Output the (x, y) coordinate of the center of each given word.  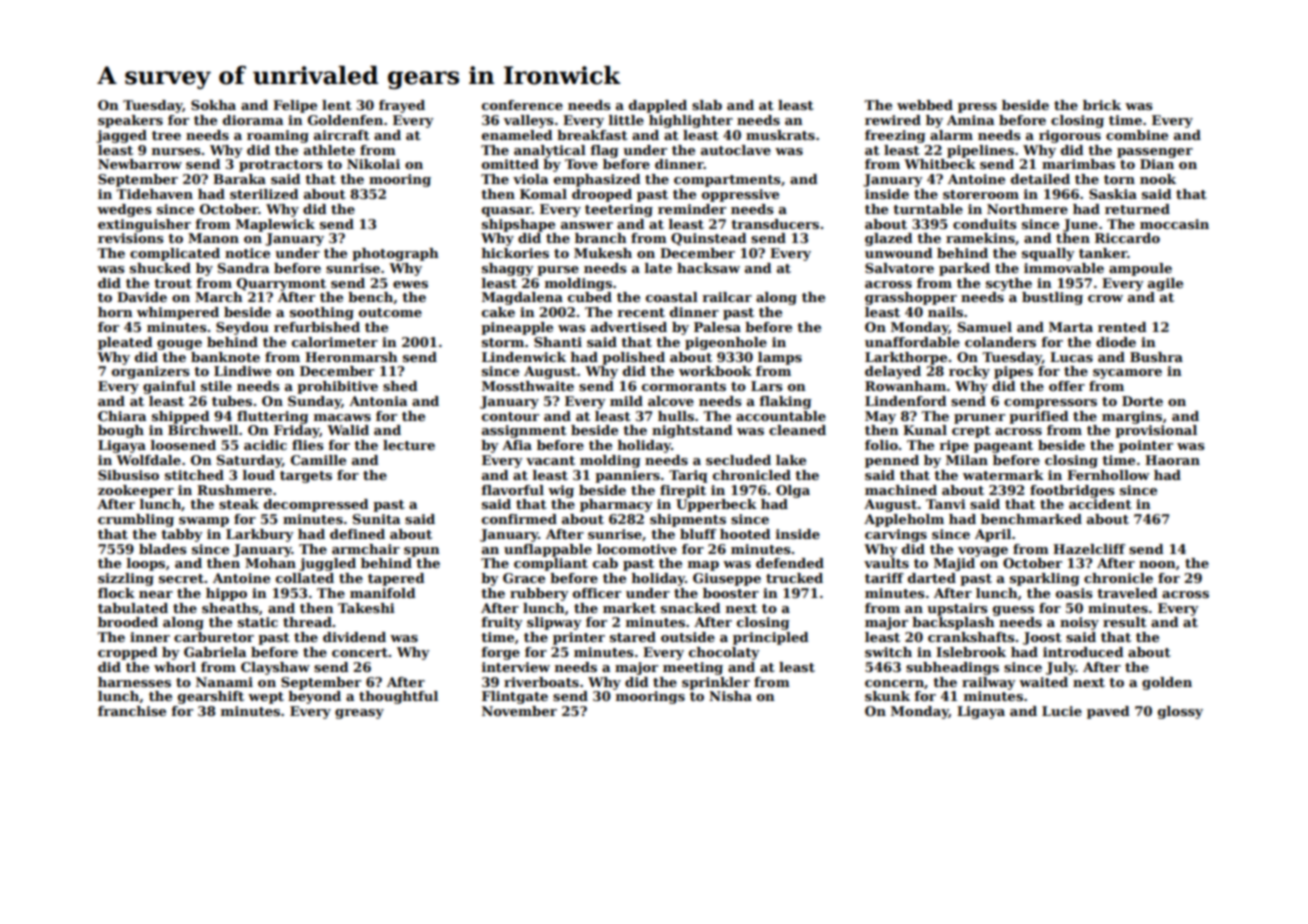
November (519, 711)
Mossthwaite (528, 386)
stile (216, 386)
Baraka (239, 179)
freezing (895, 136)
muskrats (780, 135)
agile (1165, 284)
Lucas (1071, 357)
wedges (124, 210)
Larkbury (260, 535)
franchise (132, 711)
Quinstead (709, 239)
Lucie (1062, 711)
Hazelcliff (1089, 549)
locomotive (637, 549)
